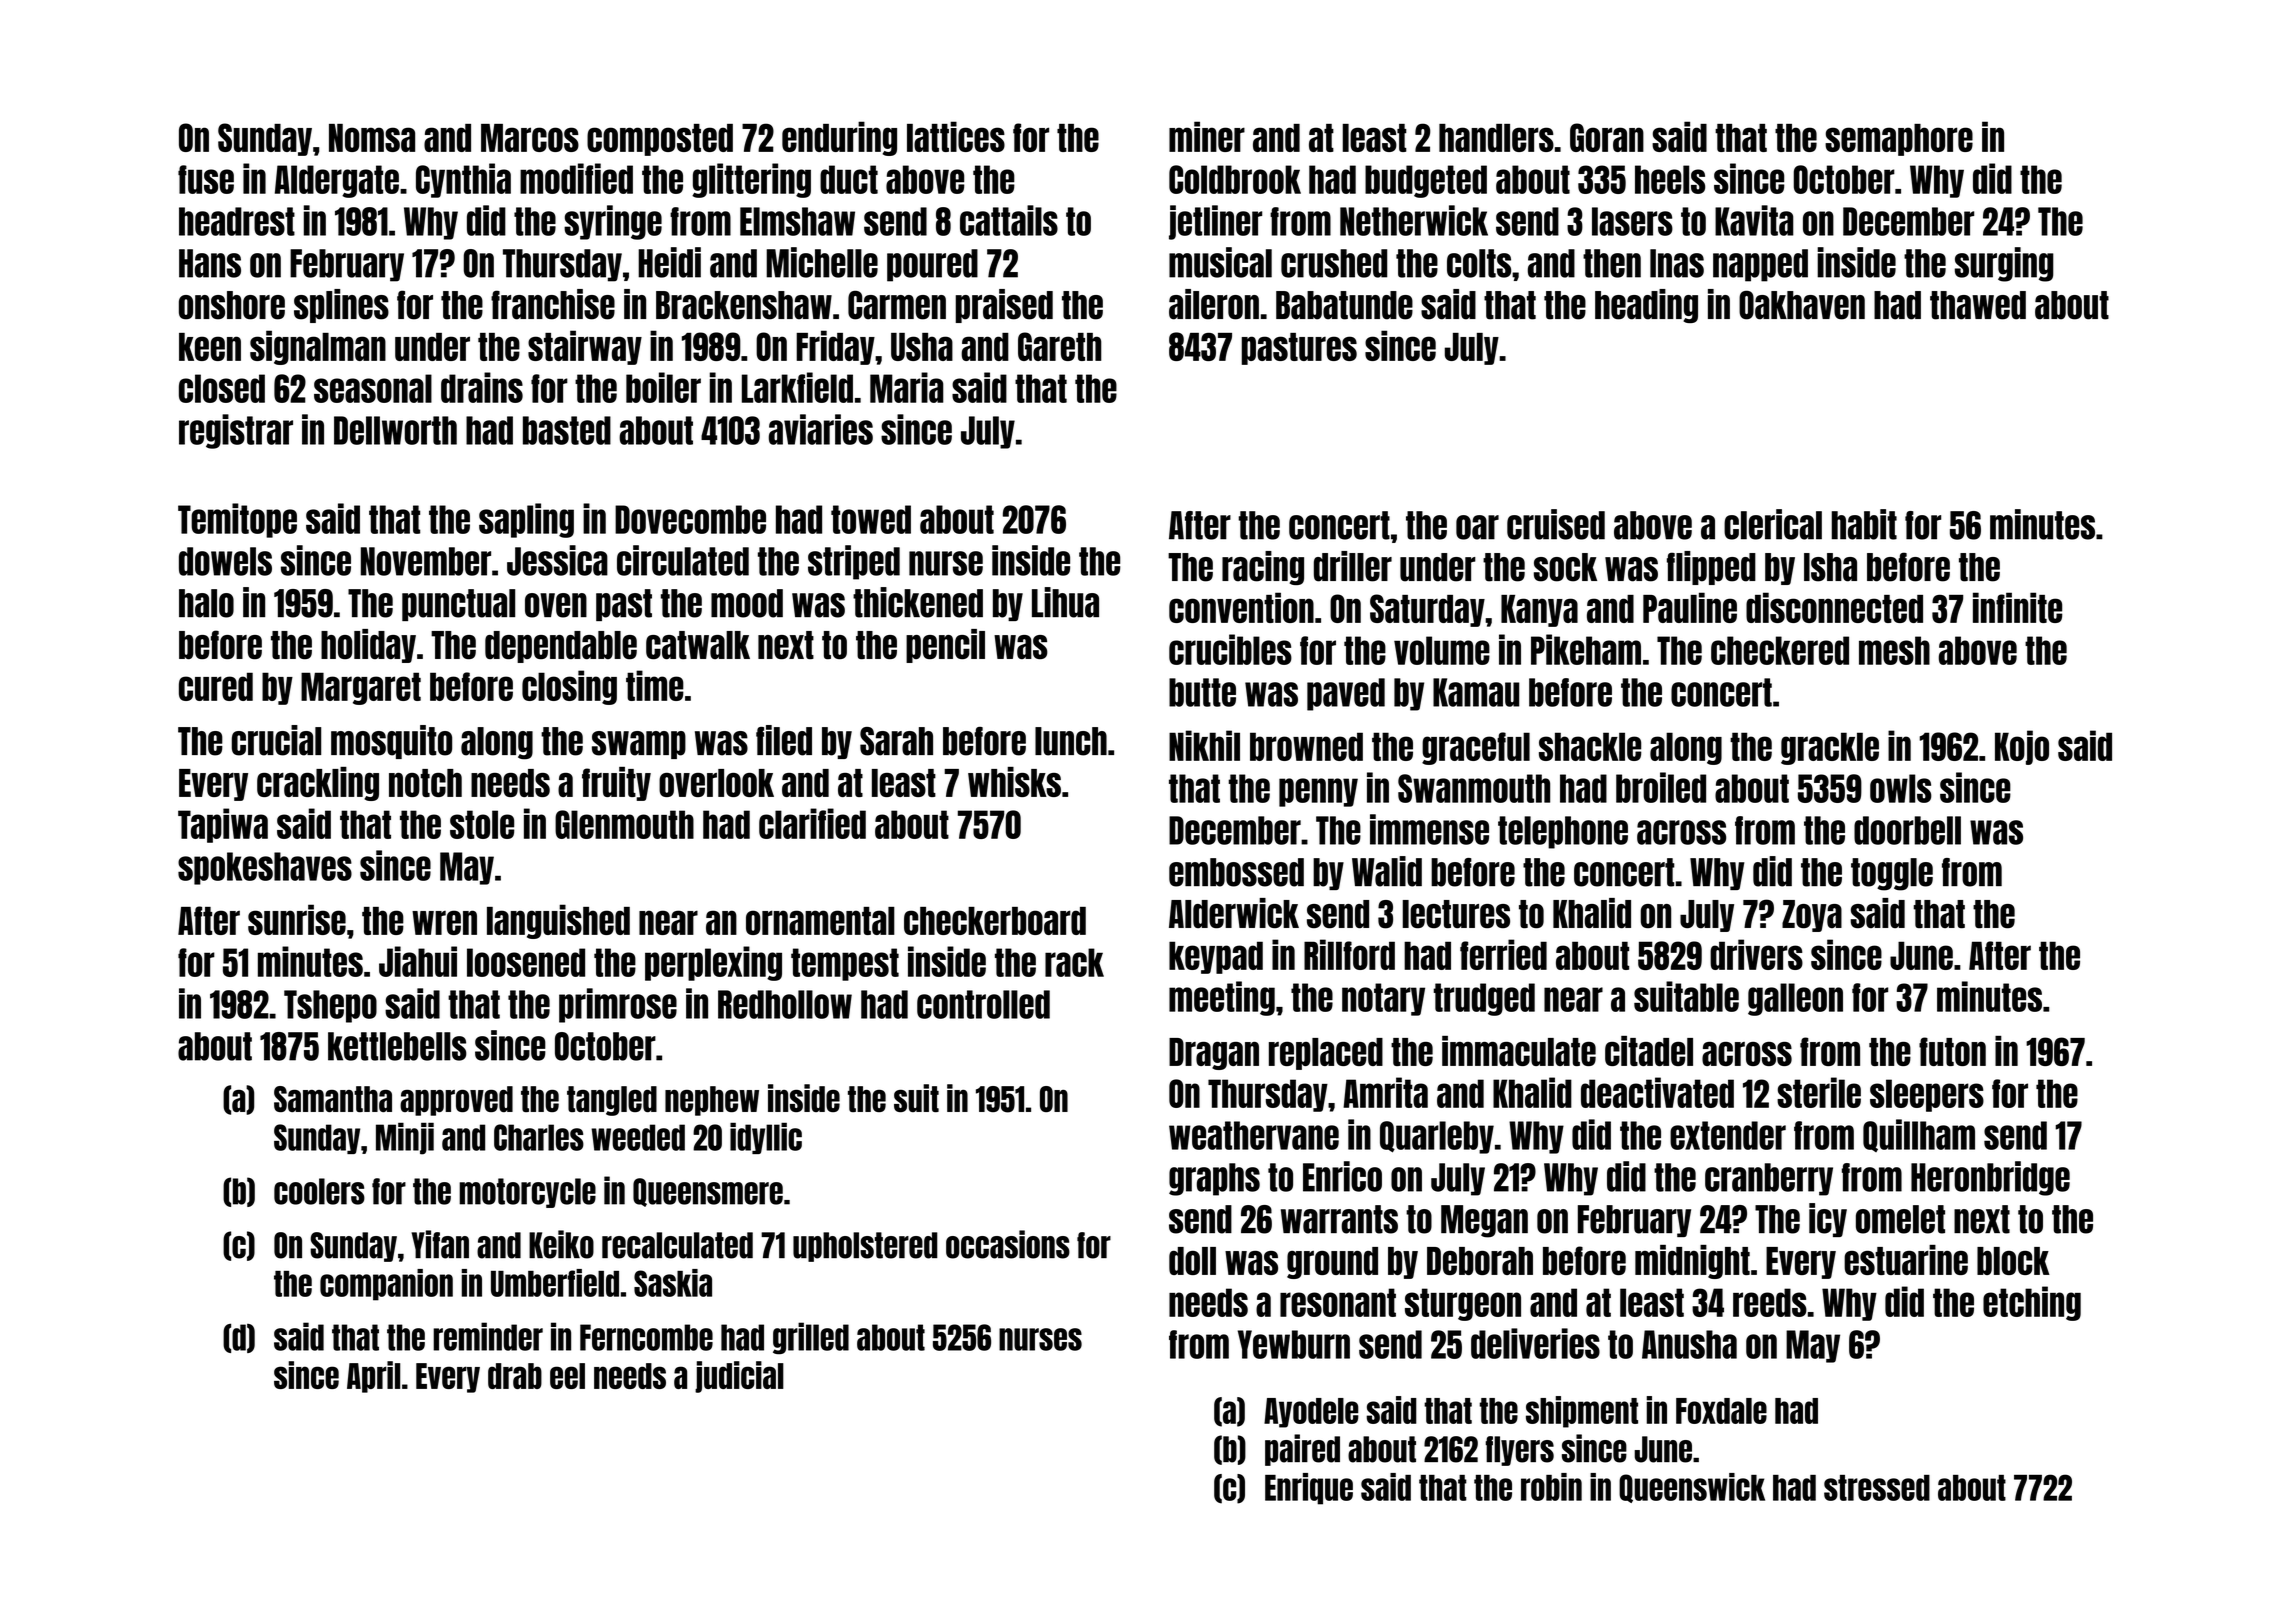 Image resolution: width=2292 pixels, height=1620 pixels. Describe the element at coordinates (1236, 872) in the screenshot. I see `embossed` at that location.
